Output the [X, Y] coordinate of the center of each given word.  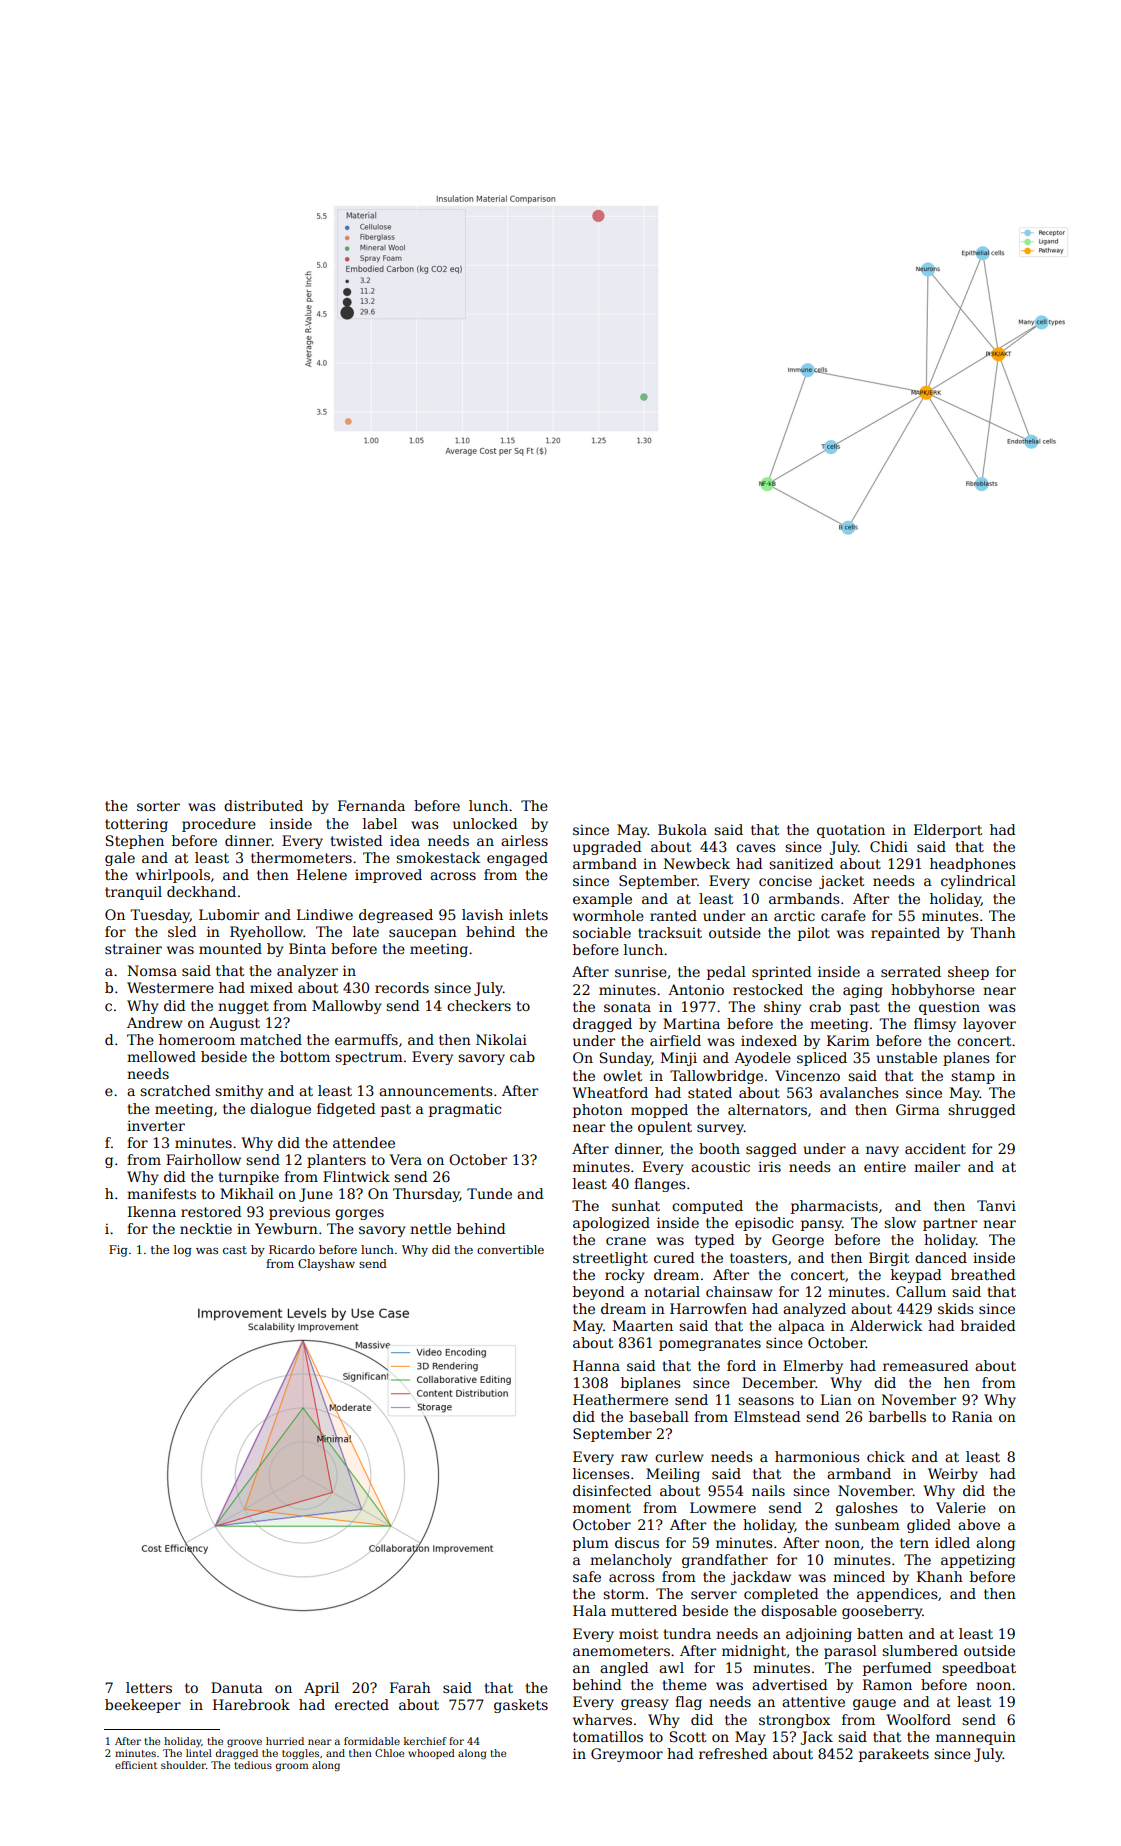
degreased [396, 916]
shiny [782, 1008]
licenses [601, 1473]
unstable [907, 1057]
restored [211, 1211]
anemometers [621, 1651]
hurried [285, 1741]
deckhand [201, 891]
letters [149, 1687]
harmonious [817, 1456]
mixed [271, 987]
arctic [794, 915]
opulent [665, 1128]
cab [522, 1056]
